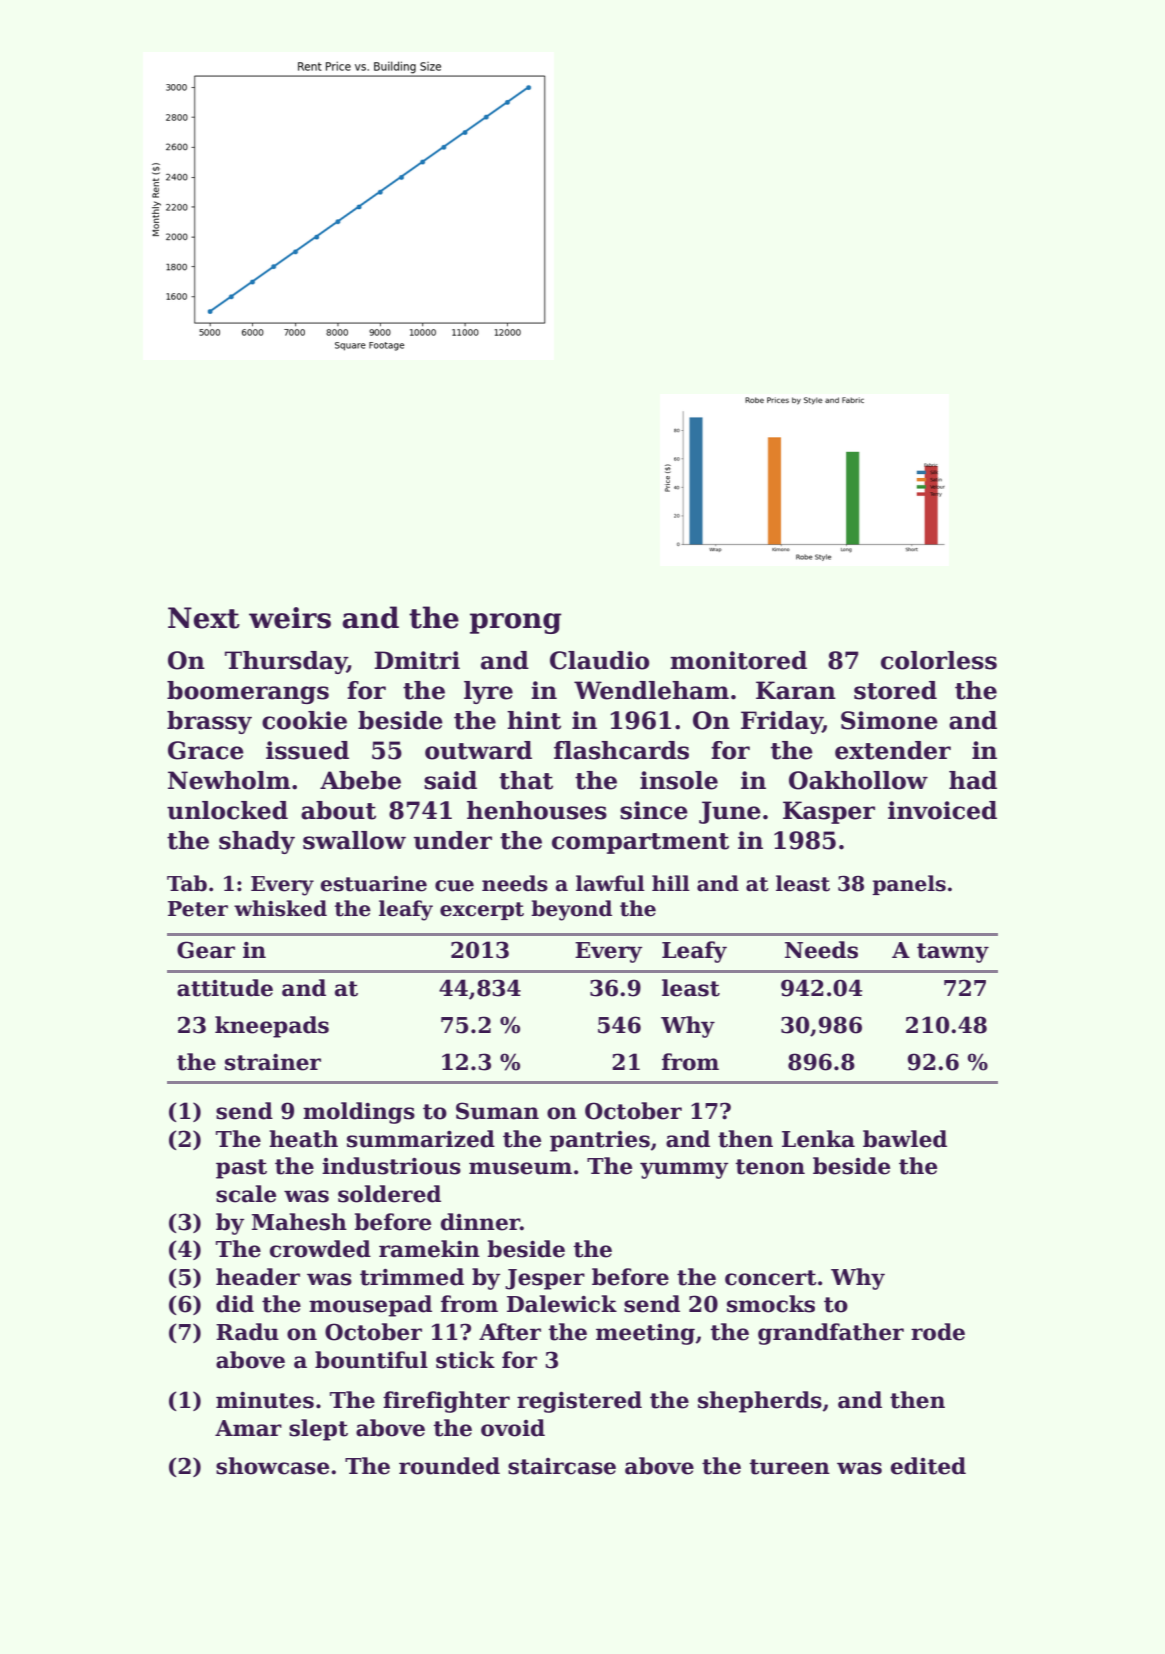 The height and width of the document is (1654, 1165). I want to click on colorless, so click(939, 660).
